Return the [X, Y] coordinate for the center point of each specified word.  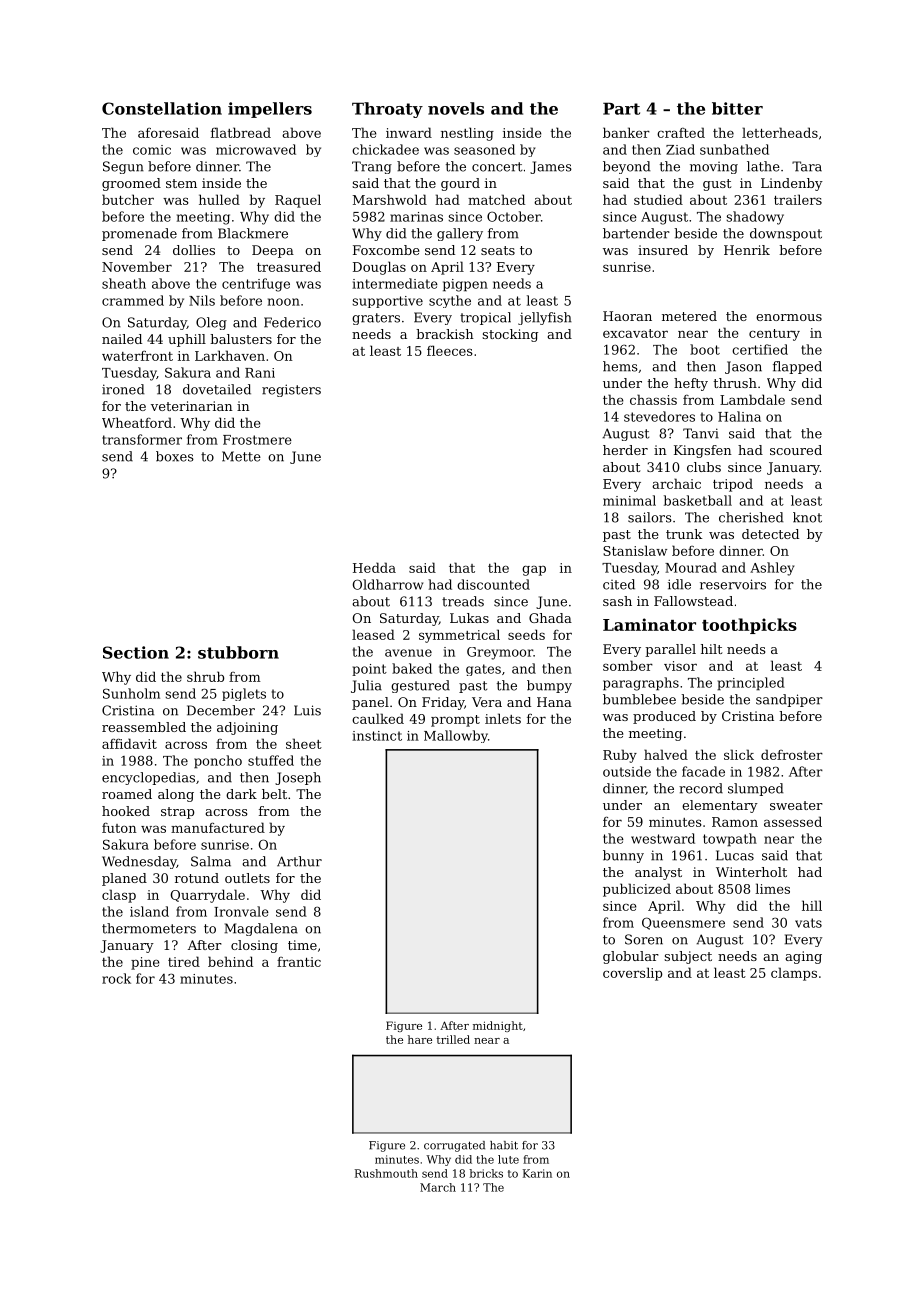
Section [136, 652]
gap [534, 570]
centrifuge [256, 285]
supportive [387, 302]
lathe [763, 166]
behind [230, 961]
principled [751, 684]
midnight [498, 1026]
